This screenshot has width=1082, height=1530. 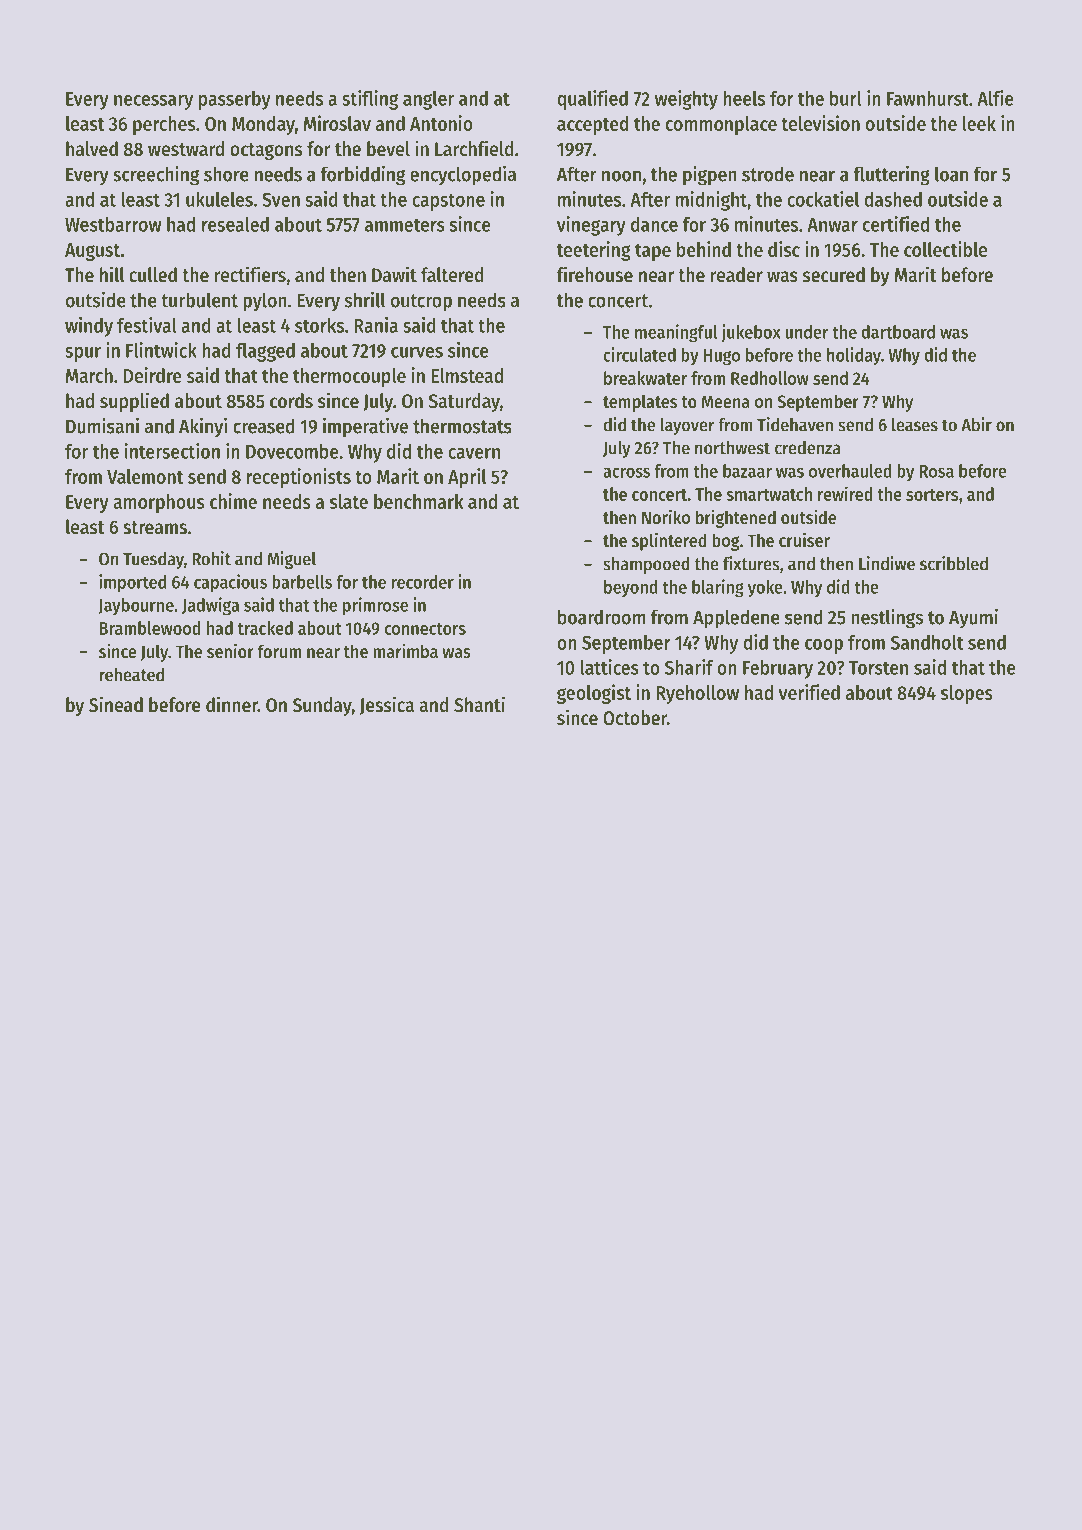 What do you see at coordinates (116, 704) in the screenshot?
I see `Sinead` at bounding box center [116, 704].
